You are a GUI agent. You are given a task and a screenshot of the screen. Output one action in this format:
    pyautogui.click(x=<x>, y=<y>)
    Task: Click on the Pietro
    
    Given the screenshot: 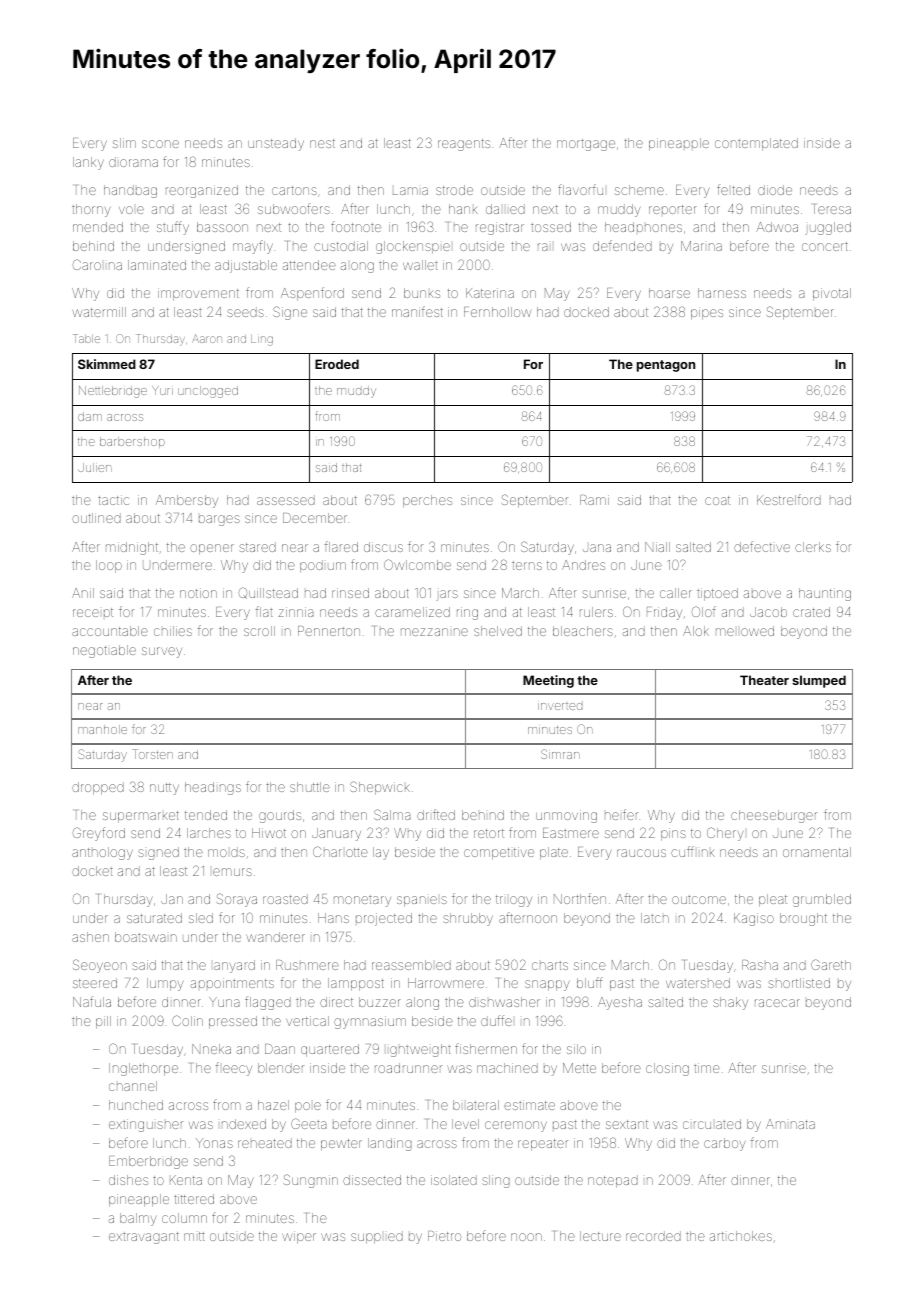 What is the action you would take?
    pyautogui.click(x=444, y=1236)
